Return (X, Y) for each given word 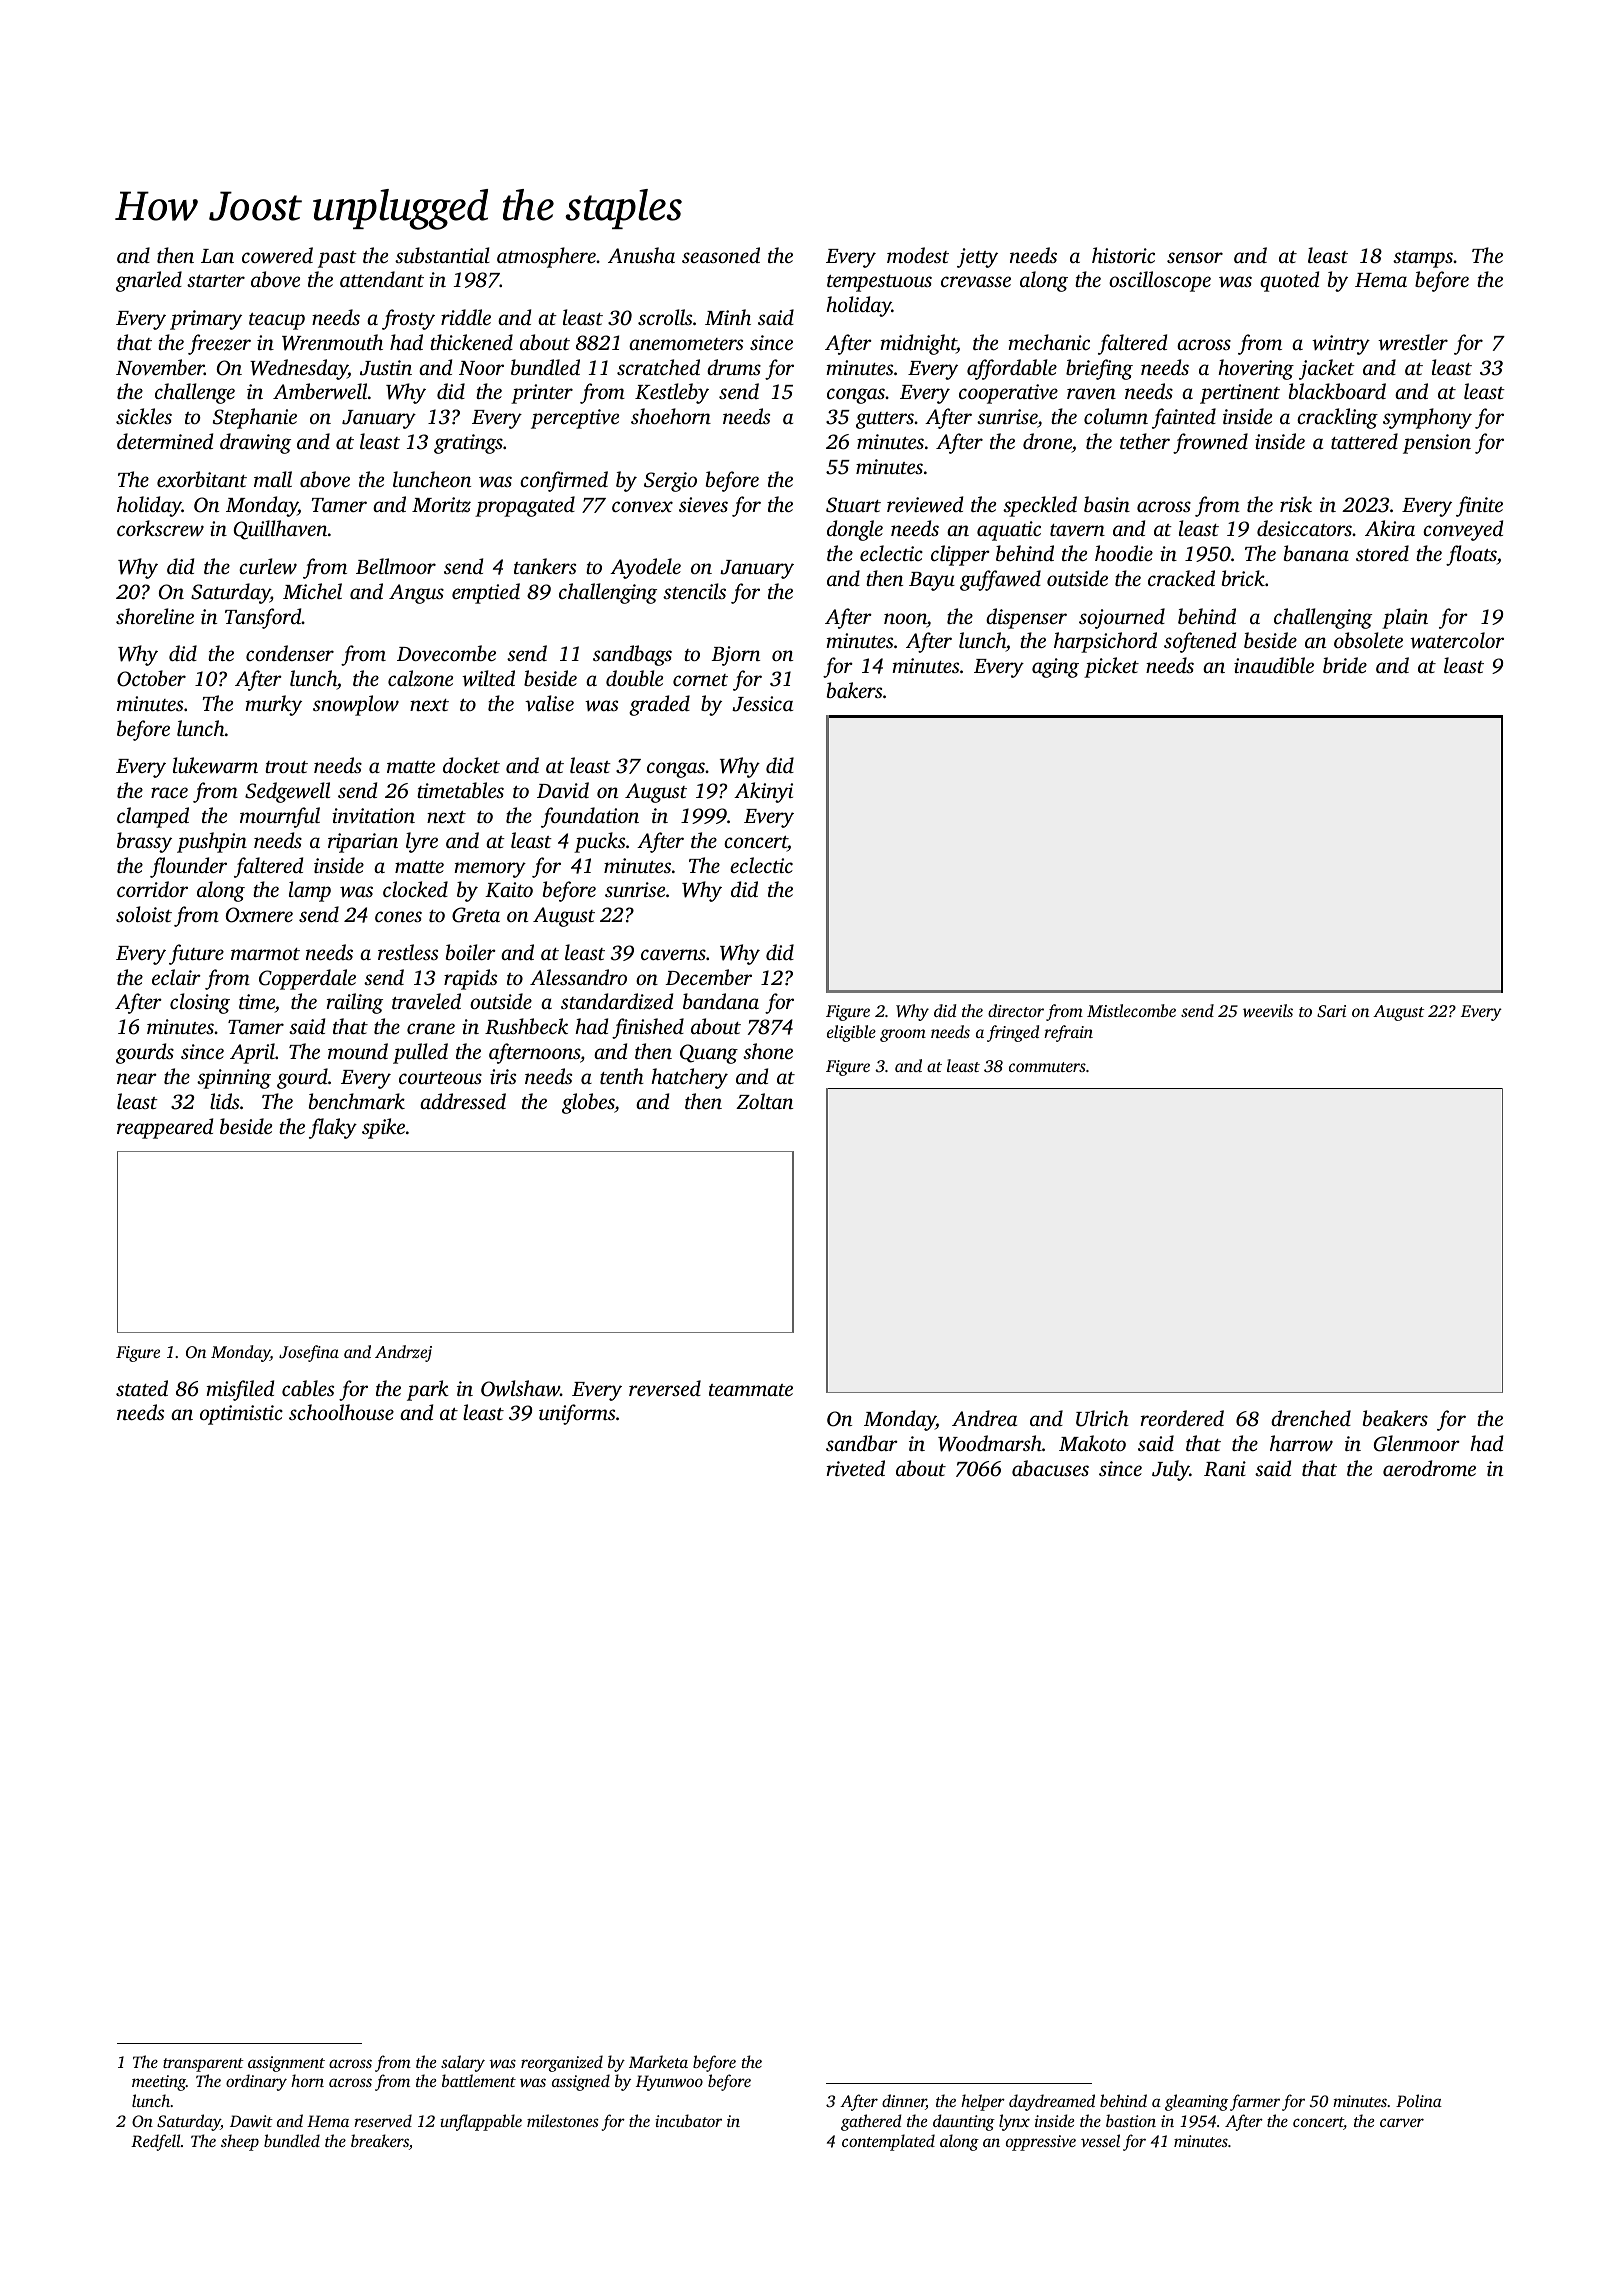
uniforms (577, 1414)
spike (383, 1128)
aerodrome (1429, 1468)
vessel (1100, 2140)
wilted (488, 678)
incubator (688, 2120)
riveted (856, 1468)
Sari (1331, 1011)
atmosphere (546, 257)
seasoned (721, 255)
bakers (854, 690)
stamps (1423, 259)
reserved (383, 2120)
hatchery (689, 1078)
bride (1345, 665)
